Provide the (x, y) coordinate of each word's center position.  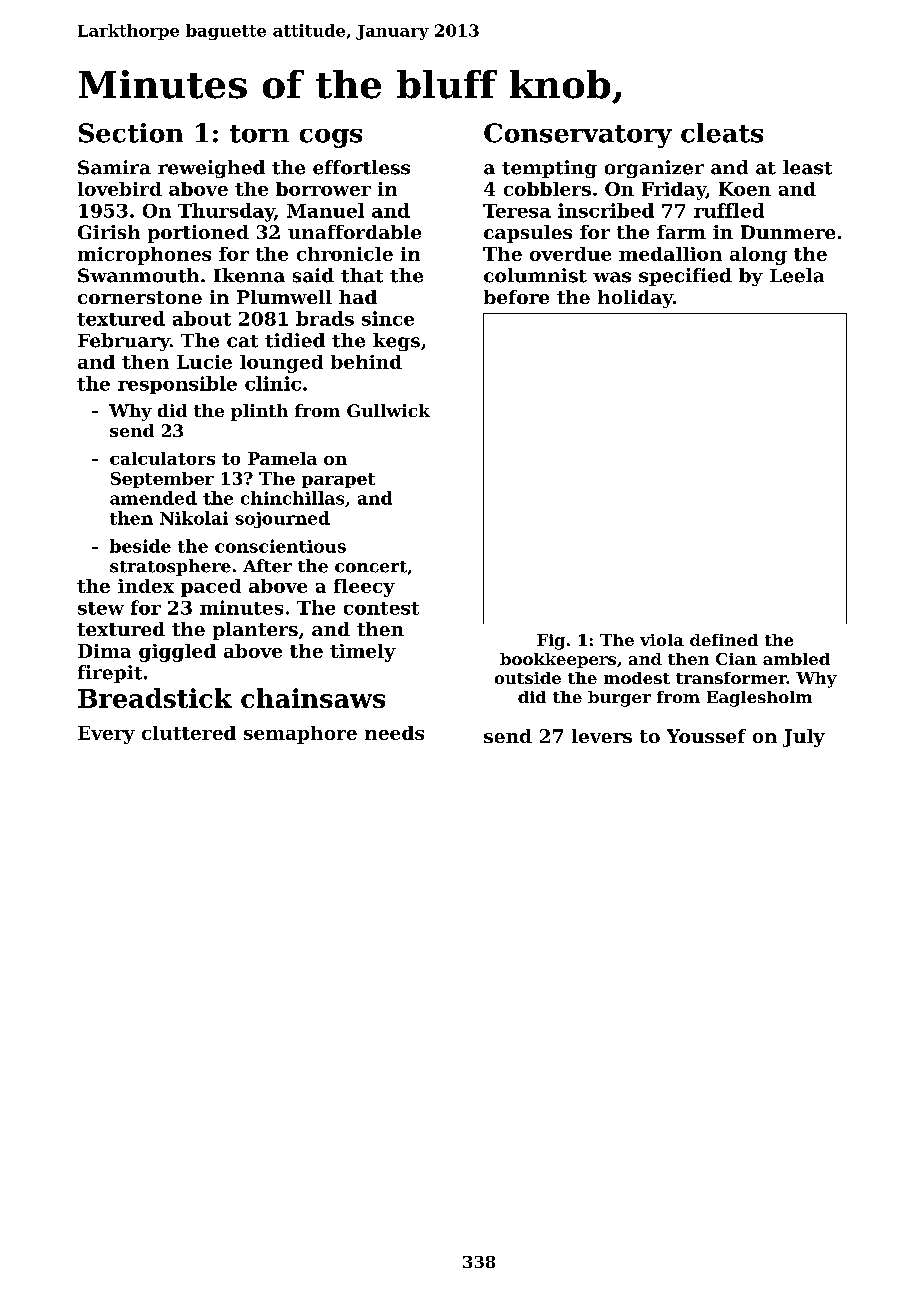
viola (662, 640)
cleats (722, 133)
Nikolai (194, 518)
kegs (396, 342)
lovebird (120, 189)
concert (371, 567)
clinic (273, 383)
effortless (361, 167)
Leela (797, 275)
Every (106, 735)
